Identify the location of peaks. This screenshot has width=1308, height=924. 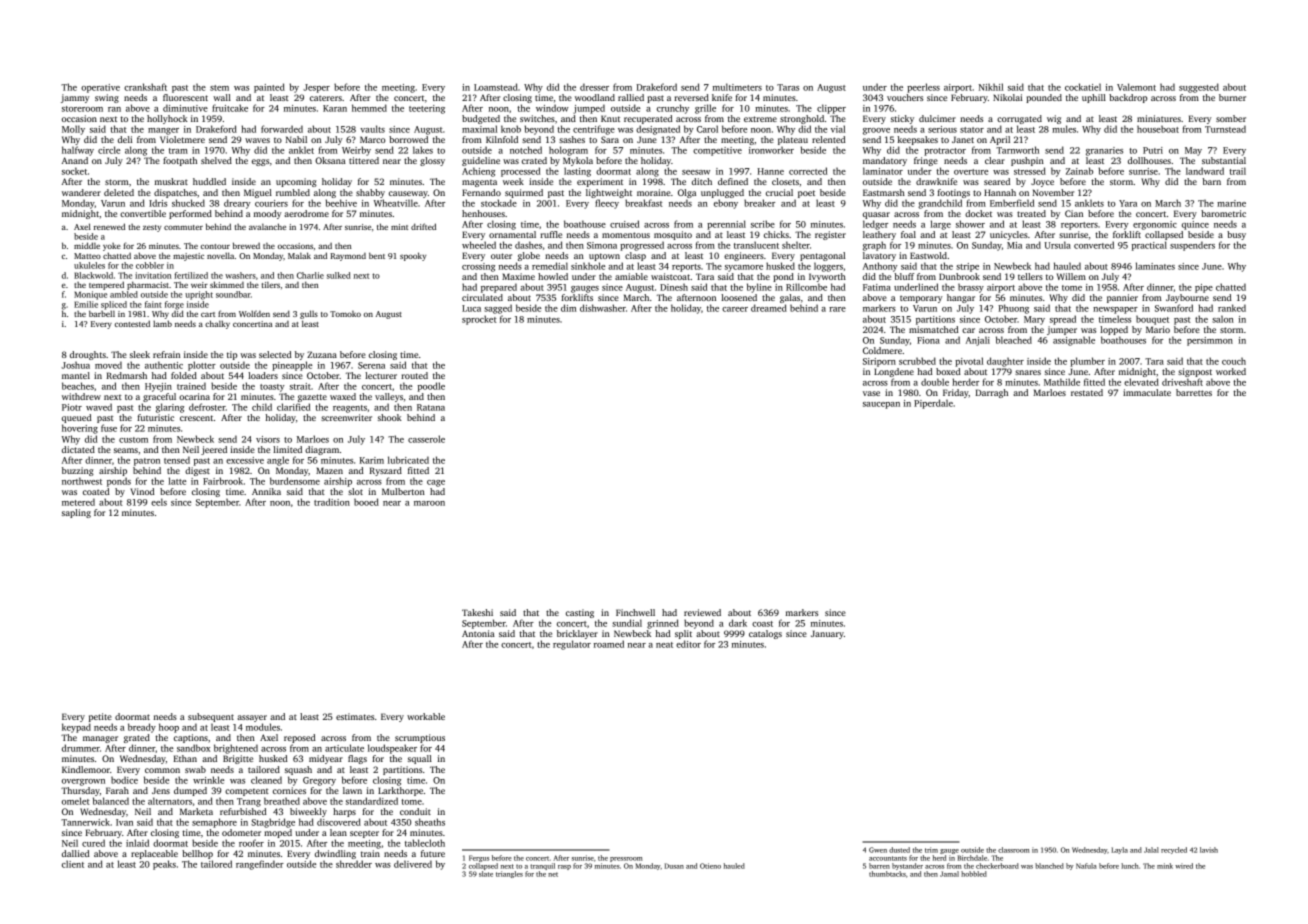
(164, 865).
